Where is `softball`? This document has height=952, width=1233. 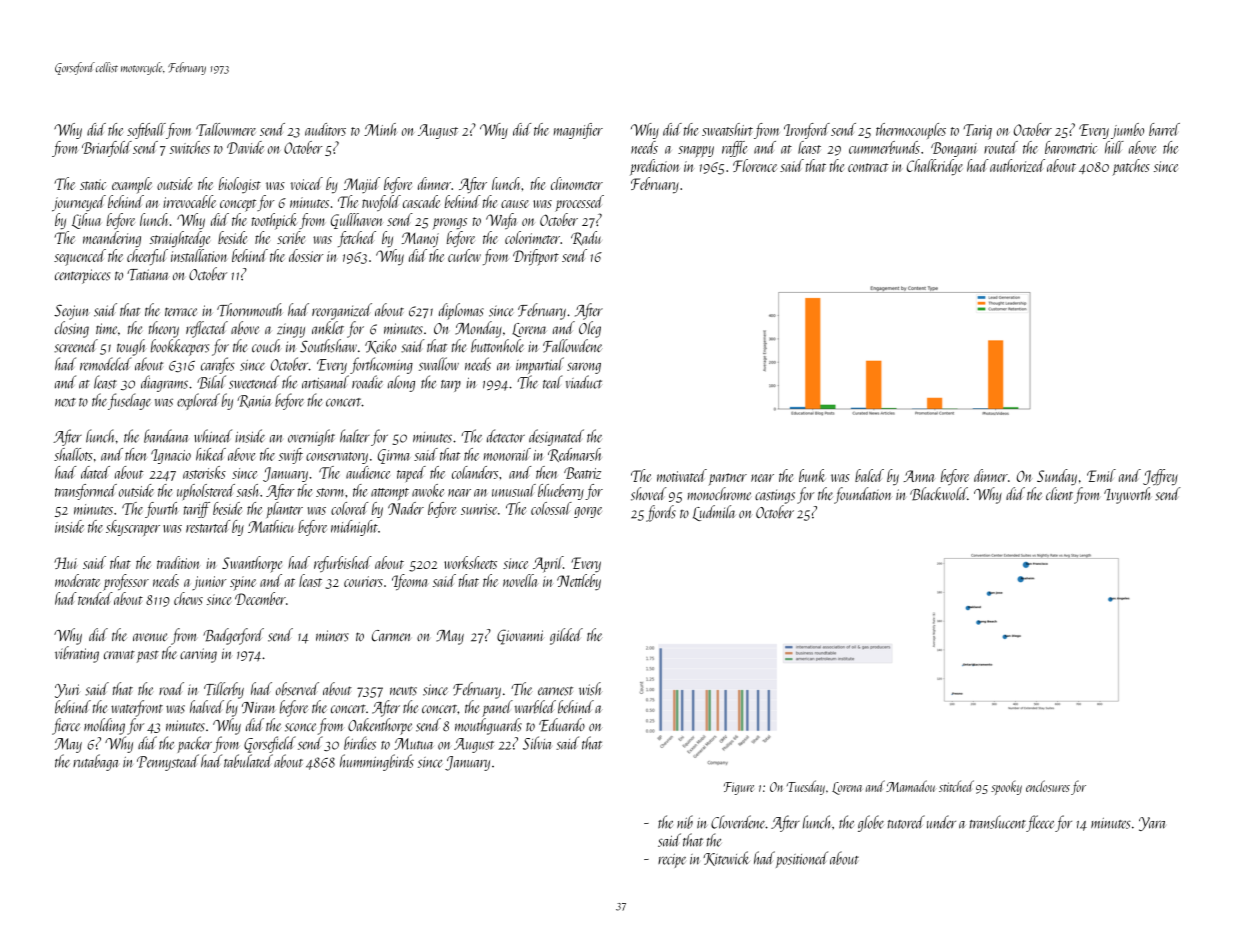
softball is located at coordinates (146, 131).
